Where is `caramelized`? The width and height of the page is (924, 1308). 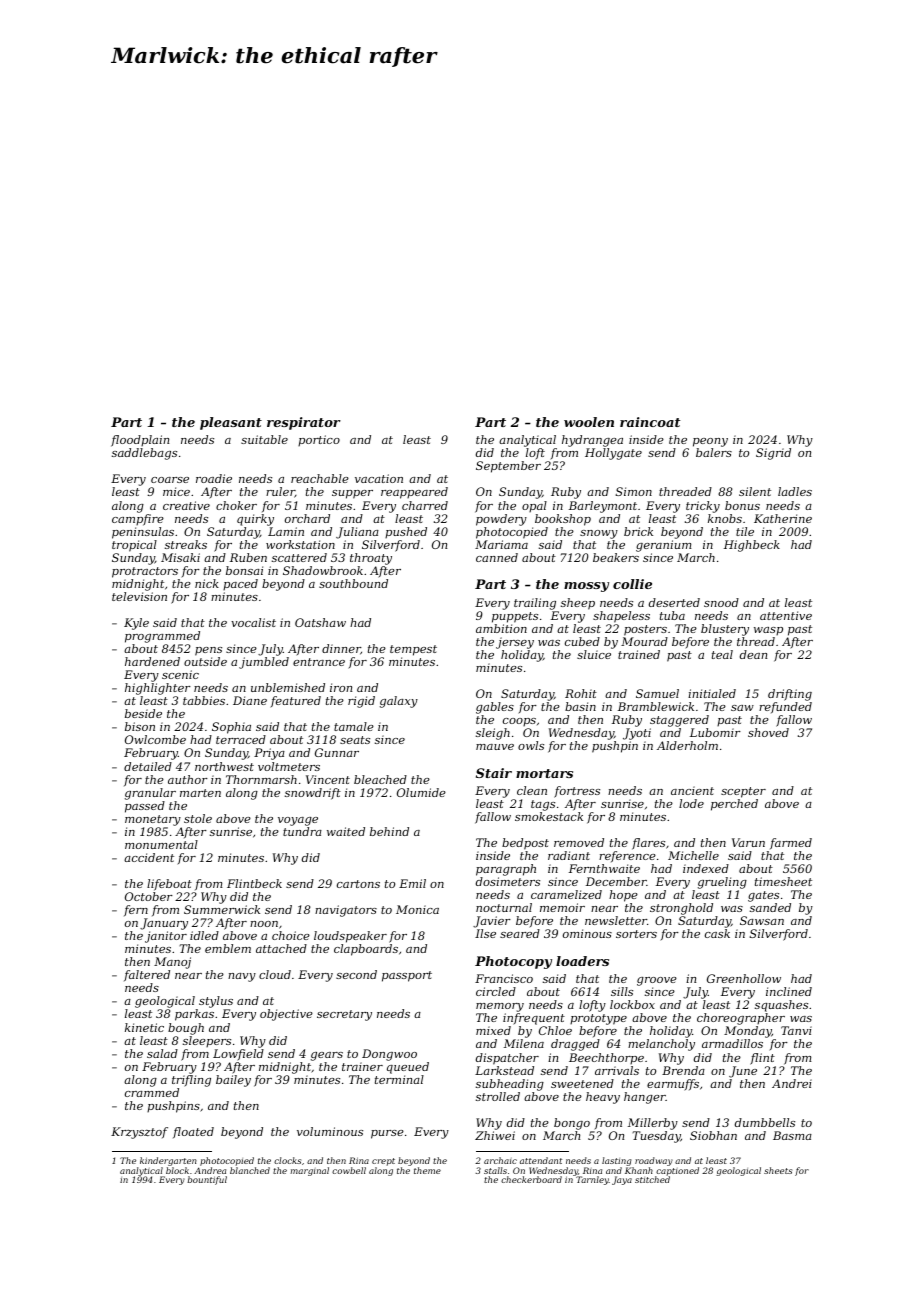 caramelized is located at coordinates (566, 894).
